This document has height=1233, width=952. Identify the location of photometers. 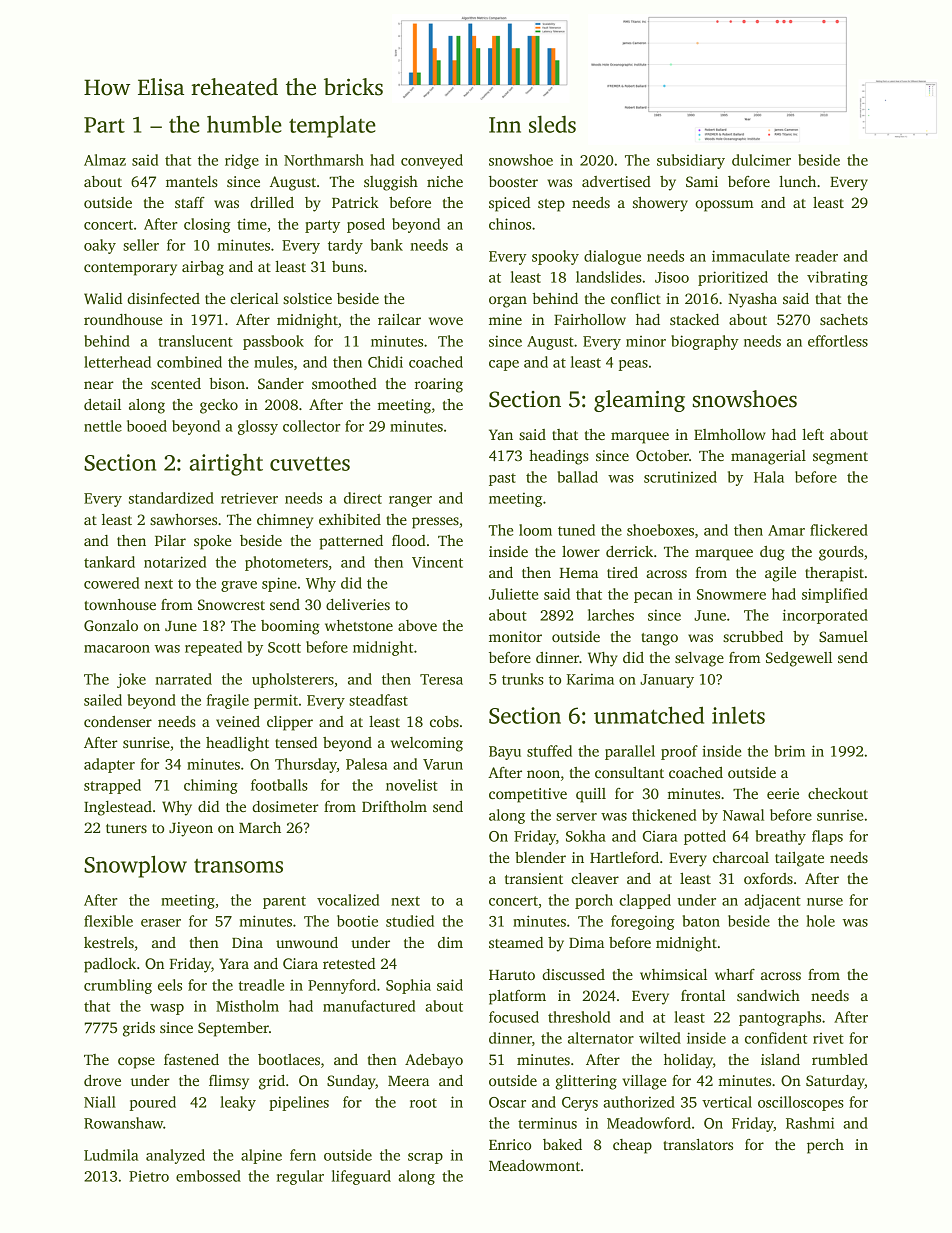
(286, 563).
